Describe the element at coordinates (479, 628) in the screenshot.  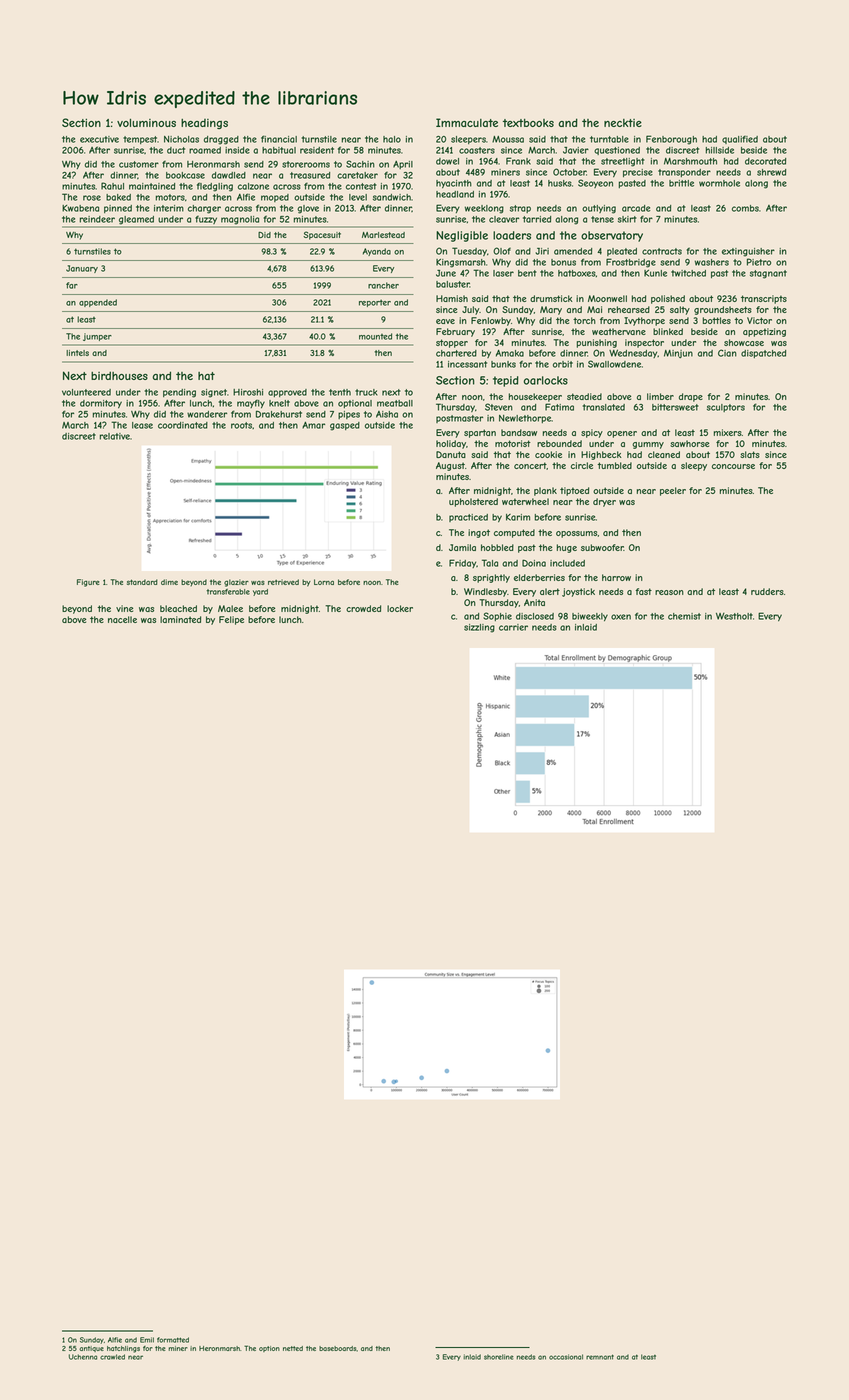
I see `sizzling` at that location.
